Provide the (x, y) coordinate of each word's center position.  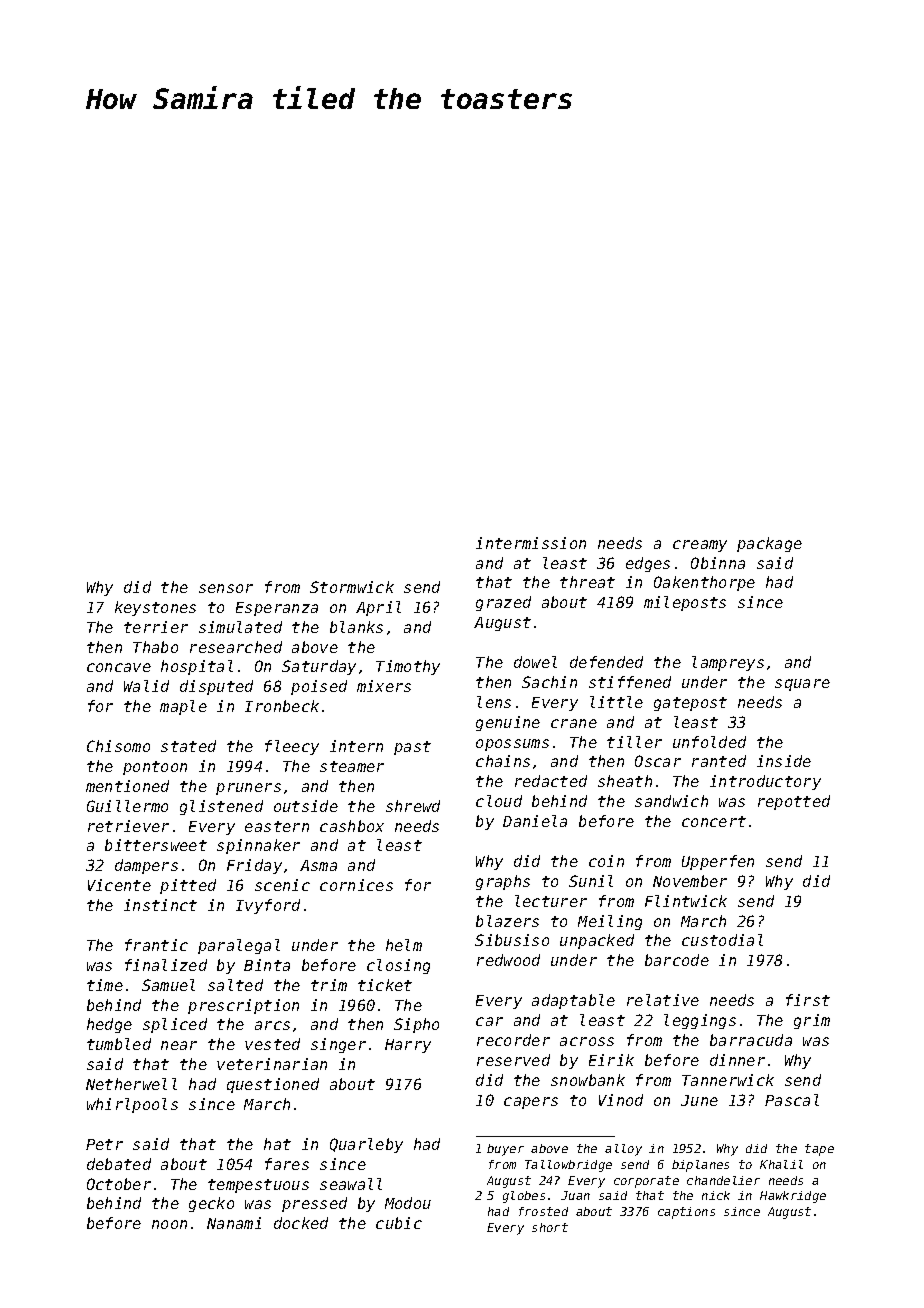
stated (188, 746)
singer (338, 1045)
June (699, 1100)
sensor (226, 588)
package (769, 544)
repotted (794, 802)
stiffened (630, 682)
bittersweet (156, 845)
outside (306, 806)
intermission (531, 543)
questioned (273, 1085)
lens (494, 702)
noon (169, 1224)
